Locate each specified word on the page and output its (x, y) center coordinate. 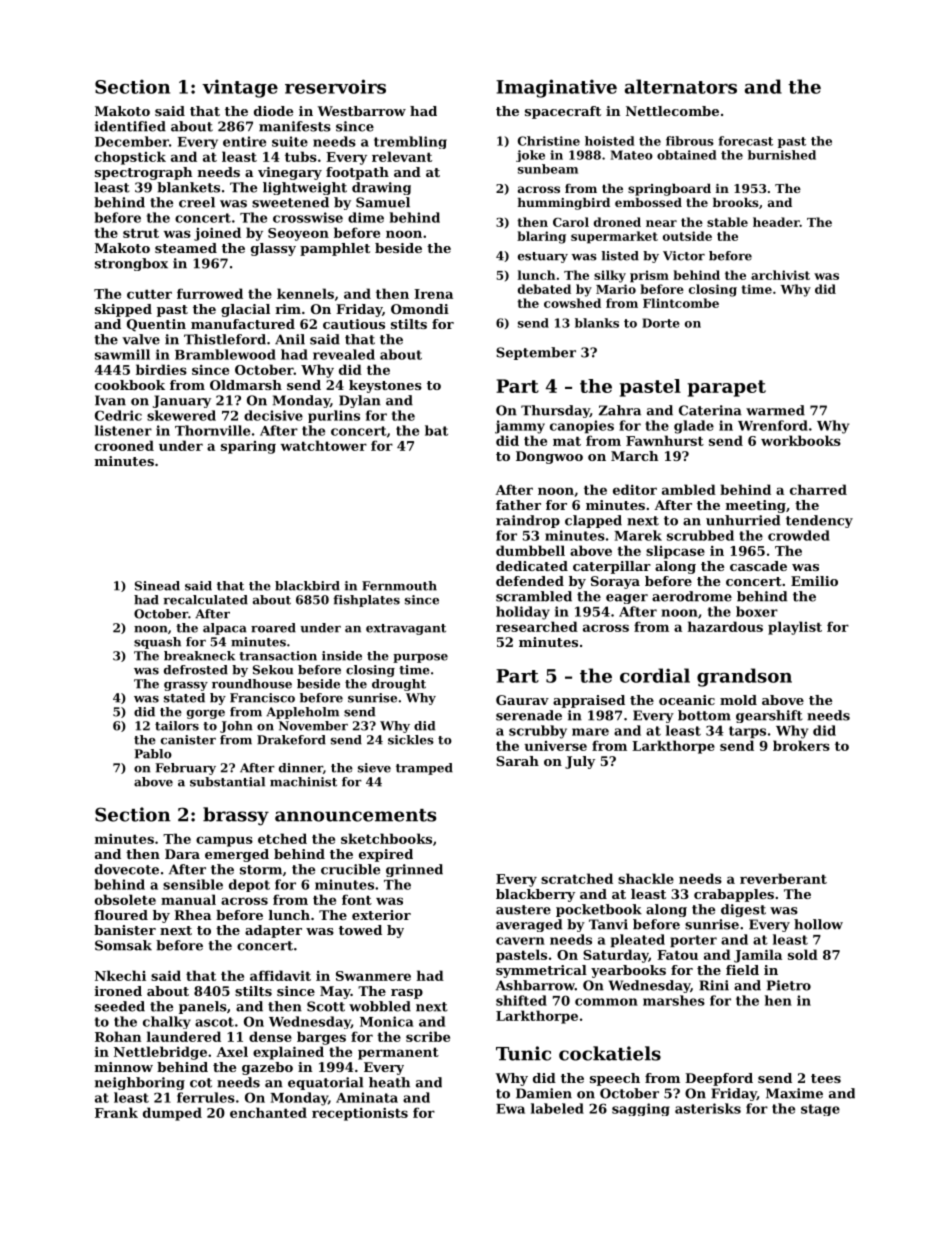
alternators (681, 86)
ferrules (206, 1097)
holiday (523, 613)
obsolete (125, 899)
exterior (381, 915)
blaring (541, 237)
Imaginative (556, 88)
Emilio (814, 581)
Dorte (661, 323)
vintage (240, 88)
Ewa (510, 1109)
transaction (278, 656)
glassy (273, 249)
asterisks (708, 1108)
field (742, 970)
